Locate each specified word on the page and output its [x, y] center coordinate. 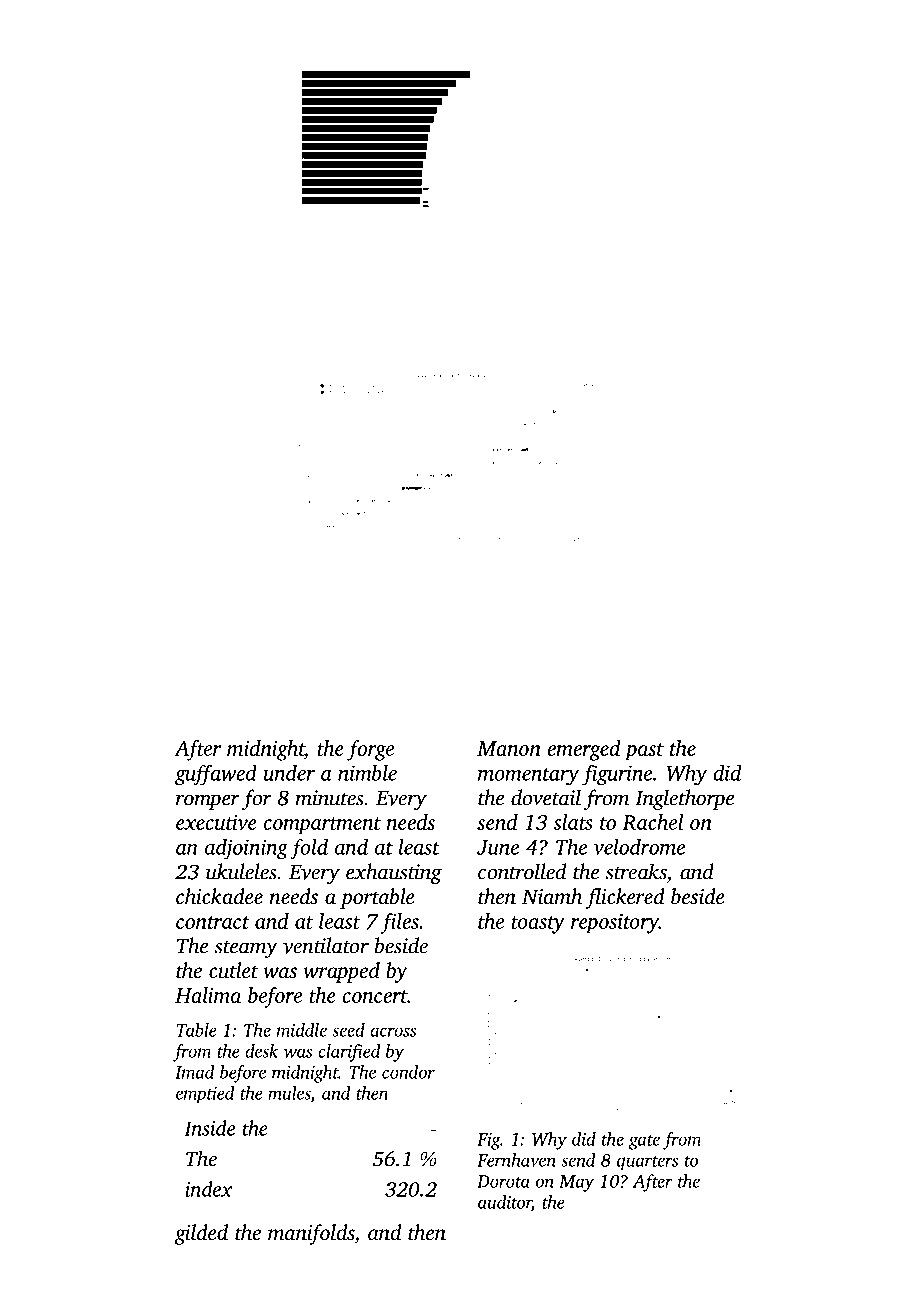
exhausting [394, 873]
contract [213, 922]
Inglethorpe [684, 799]
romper [208, 802]
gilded [201, 1234]
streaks [636, 871]
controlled [522, 871]
